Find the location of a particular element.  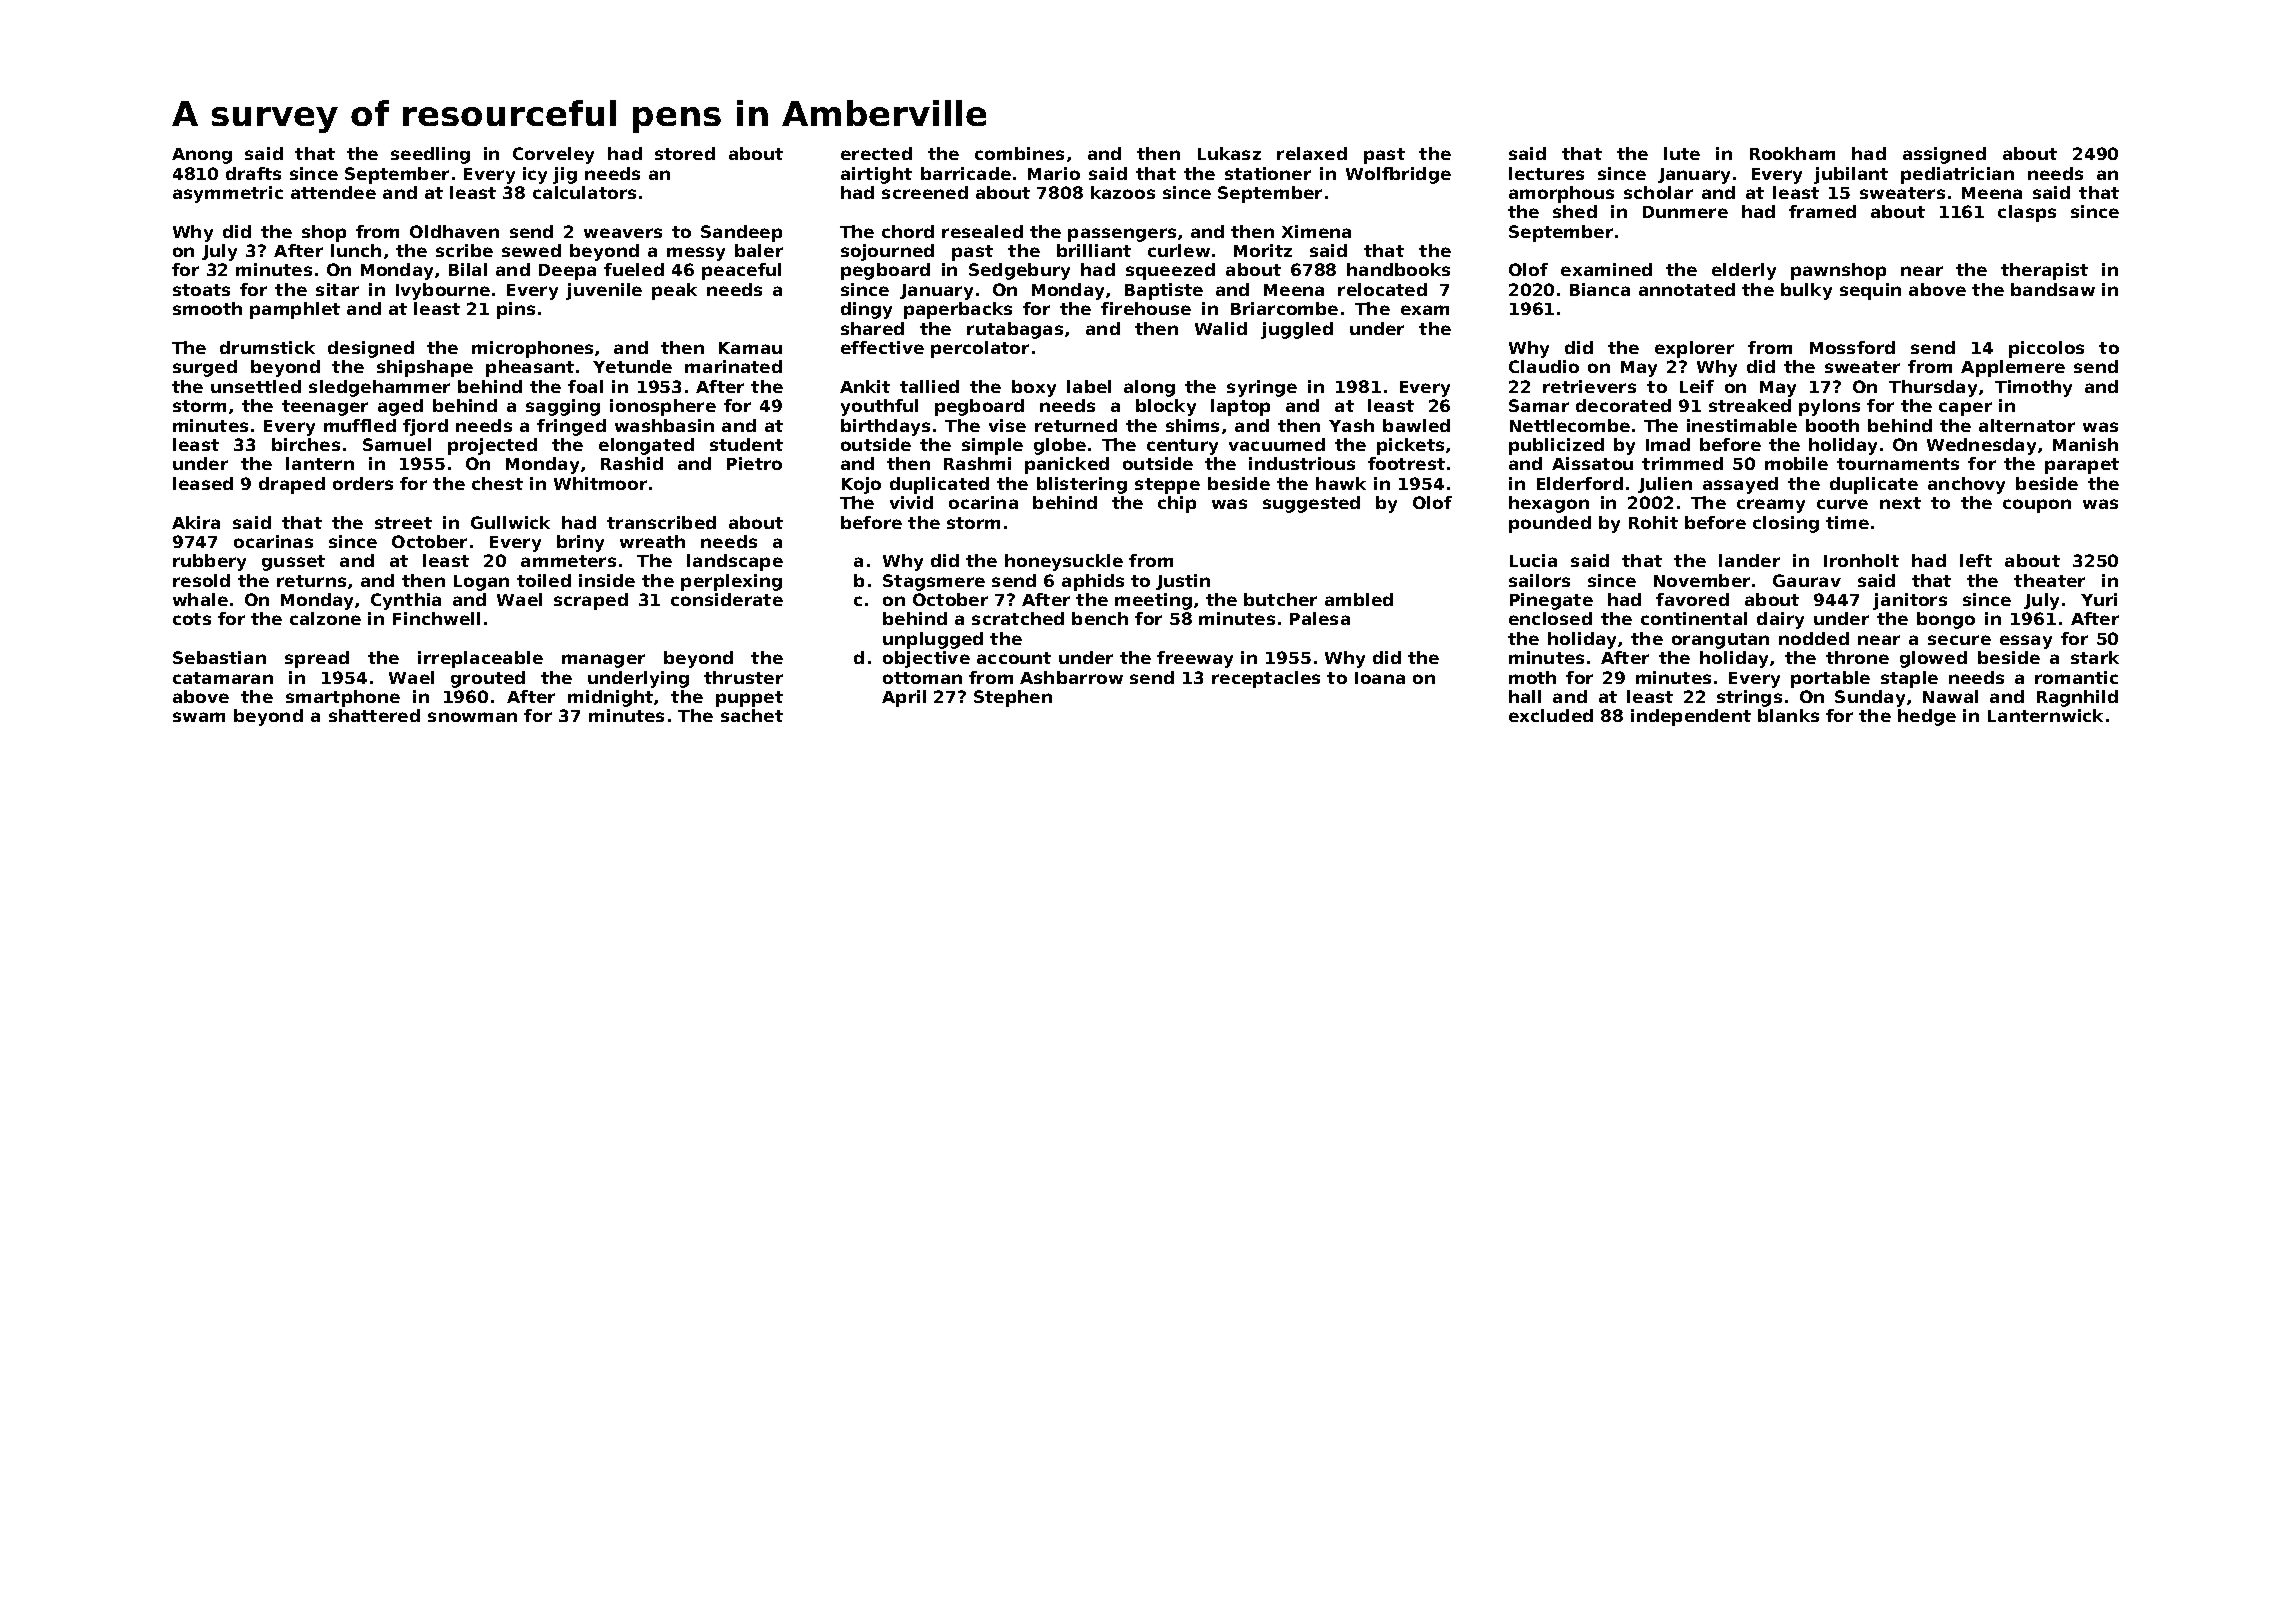

calculators is located at coordinates (584, 192).
